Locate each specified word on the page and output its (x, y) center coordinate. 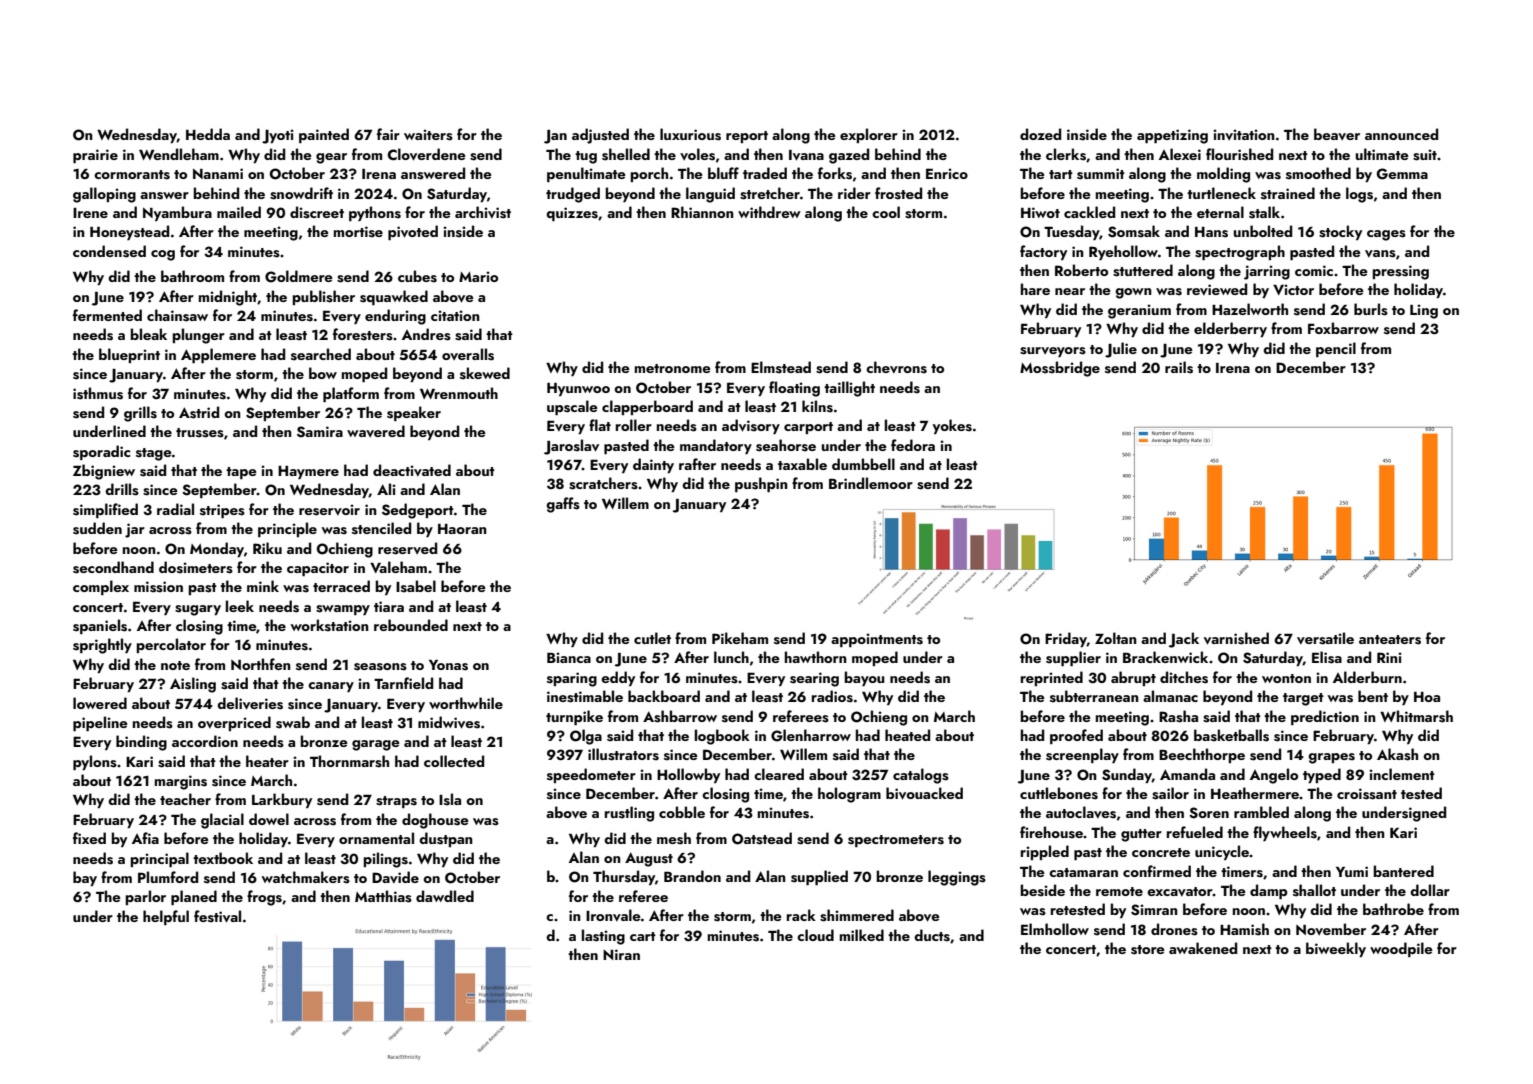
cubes (417, 276)
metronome (673, 368)
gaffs (563, 505)
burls (1371, 309)
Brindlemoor (871, 483)
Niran (621, 954)
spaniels (100, 626)
